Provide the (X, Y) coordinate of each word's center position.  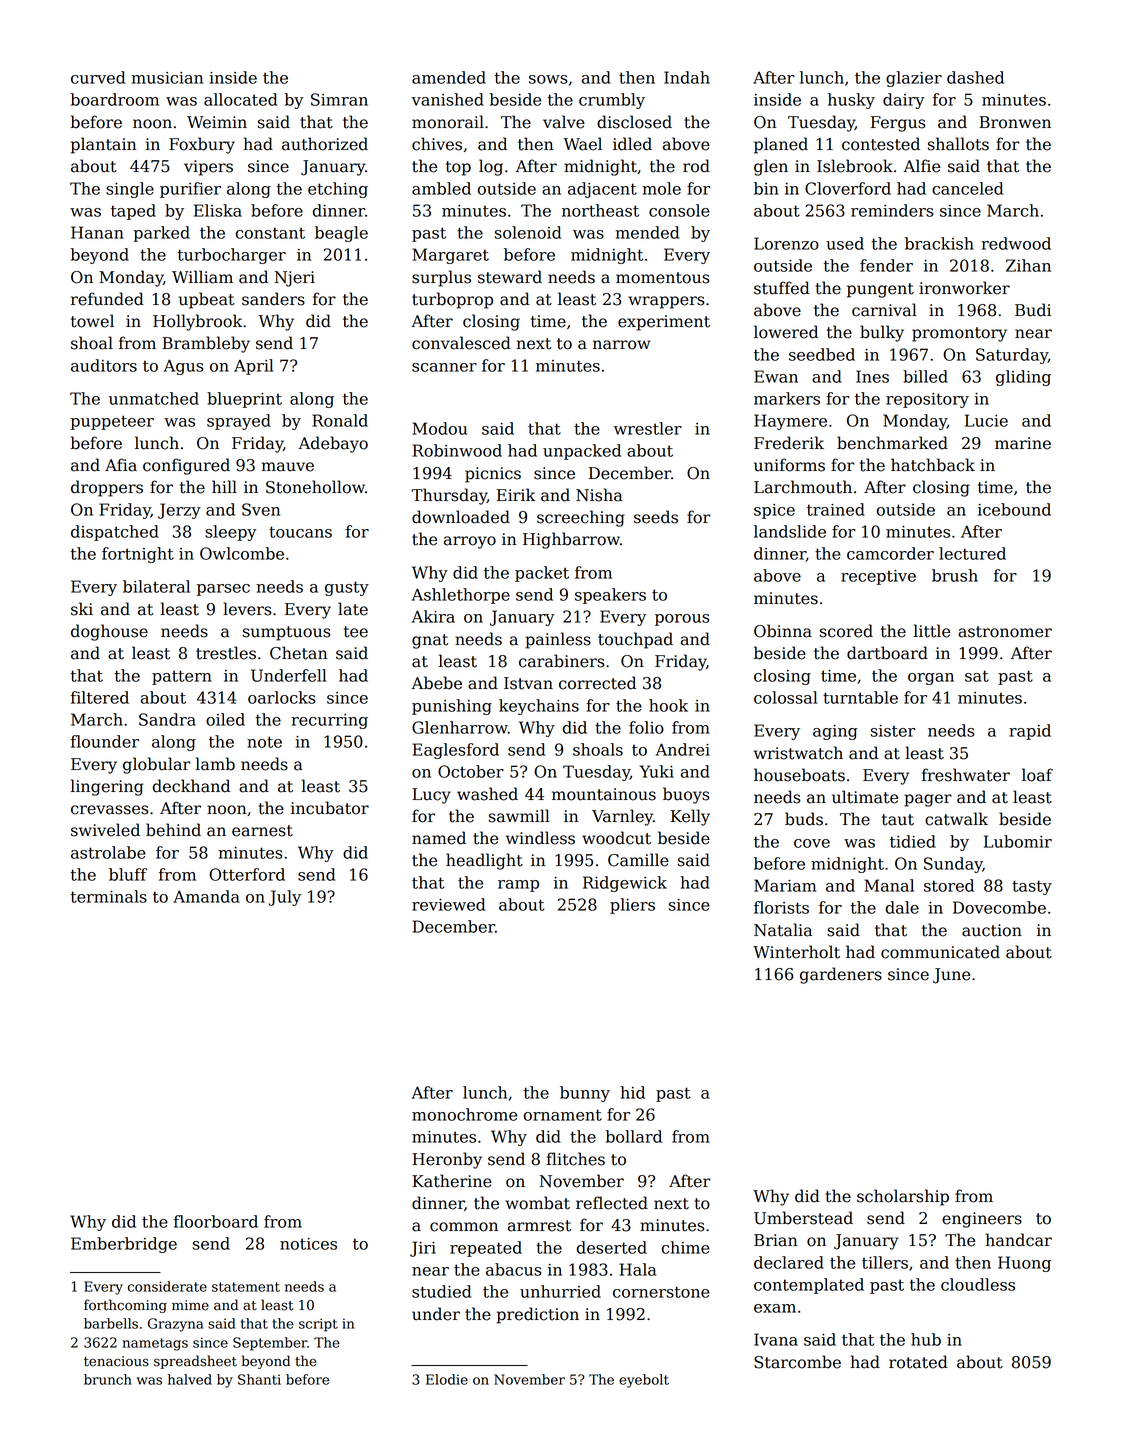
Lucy (431, 796)
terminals (108, 896)
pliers (632, 906)
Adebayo (333, 444)
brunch (108, 1379)
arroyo (470, 542)
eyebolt (644, 1381)
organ (931, 679)
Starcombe (797, 1362)
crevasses (110, 810)
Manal (889, 885)
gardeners (841, 975)
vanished (447, 99)
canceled (967, 188)
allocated (240, 99)
